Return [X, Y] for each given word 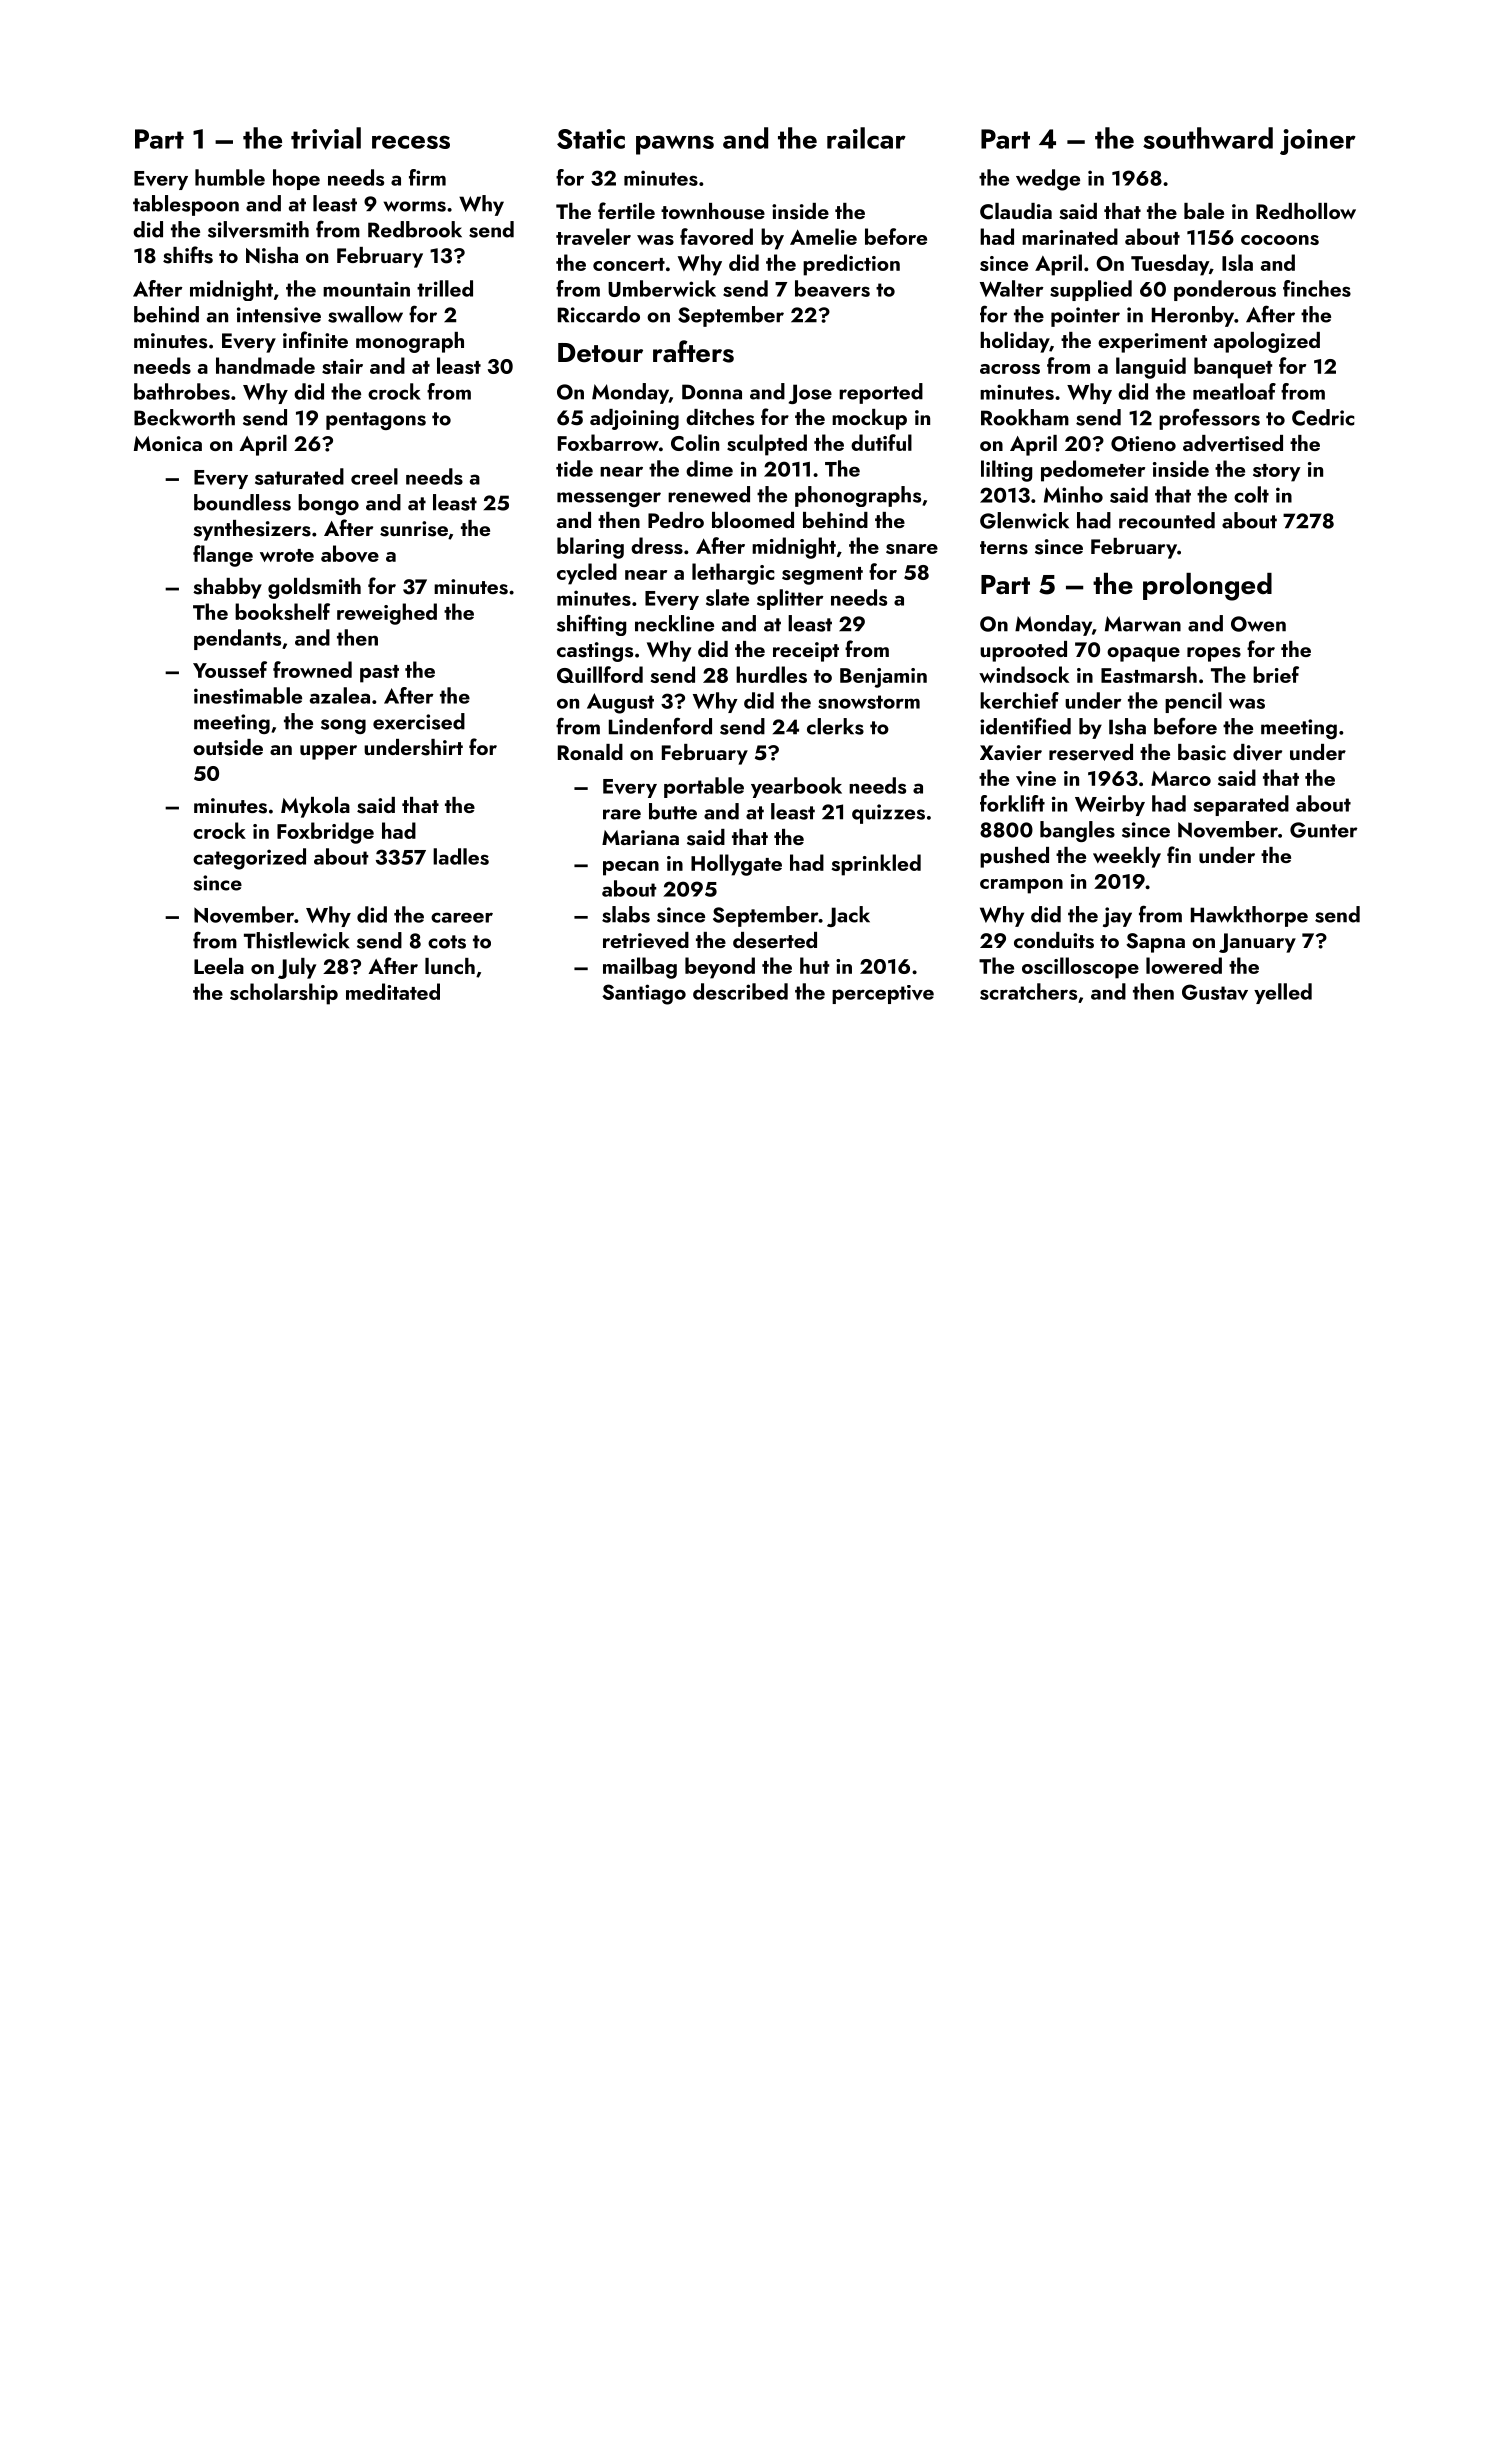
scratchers [1028, 991]
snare [912, 549]
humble [230, 177]
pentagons [376, 421]
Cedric [1323, 417]
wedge [1048, 180]
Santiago [644, 994]
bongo [328, 504]
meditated [393, 991]
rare [622, 814]
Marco [1181, 778]
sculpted [767, 445]
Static [591, 139]
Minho [1073, 494]
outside [228, 747]
